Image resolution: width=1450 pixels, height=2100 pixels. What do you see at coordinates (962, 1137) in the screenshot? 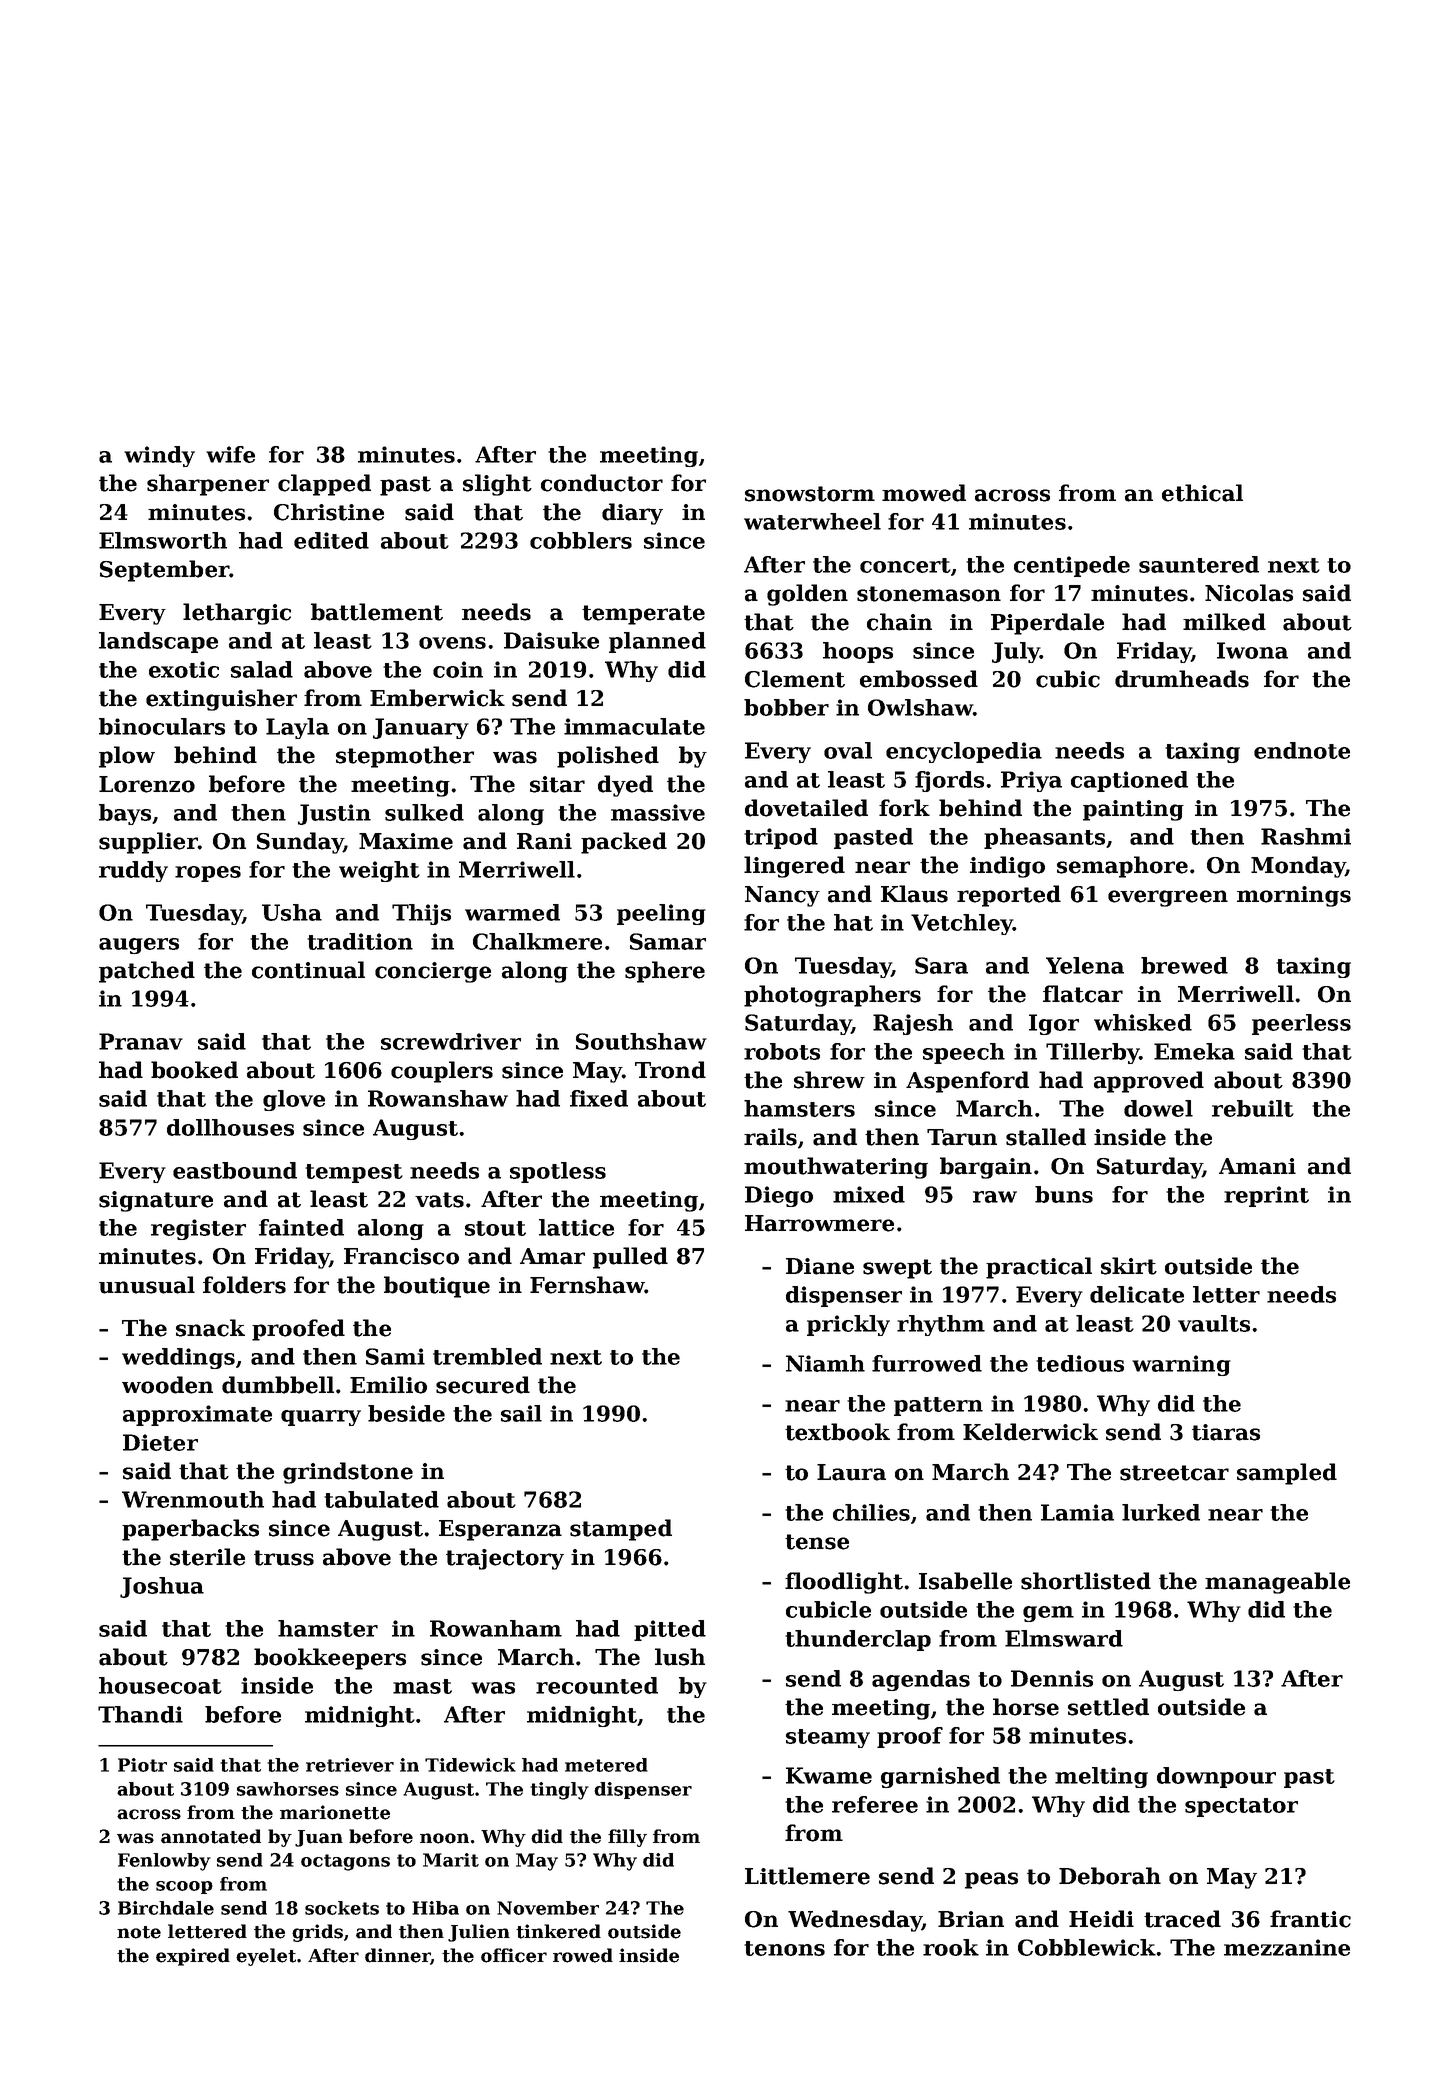
I see `Tarun` at bounding box center [962, 1137].
